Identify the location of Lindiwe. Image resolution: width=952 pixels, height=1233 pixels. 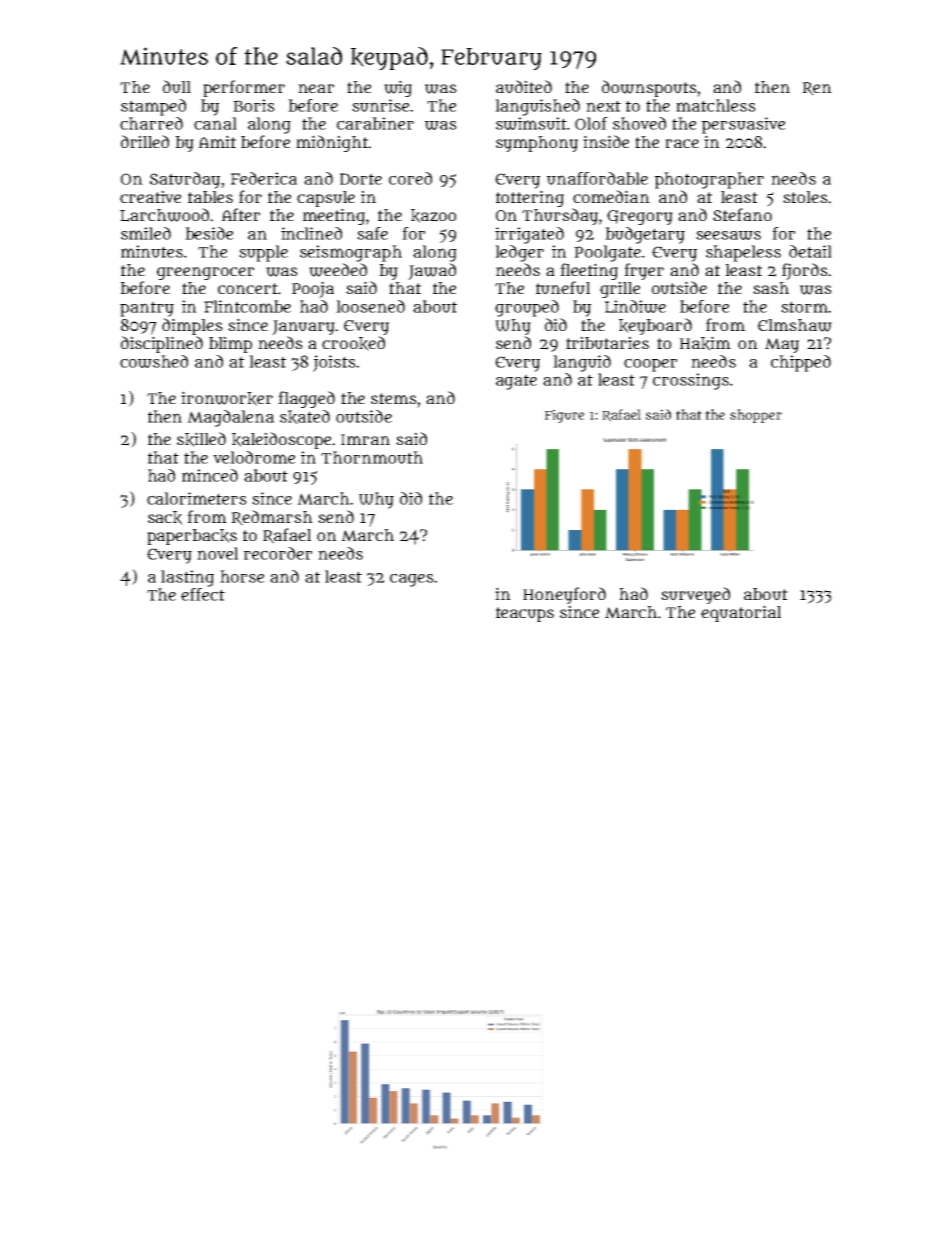
(635, 306).
